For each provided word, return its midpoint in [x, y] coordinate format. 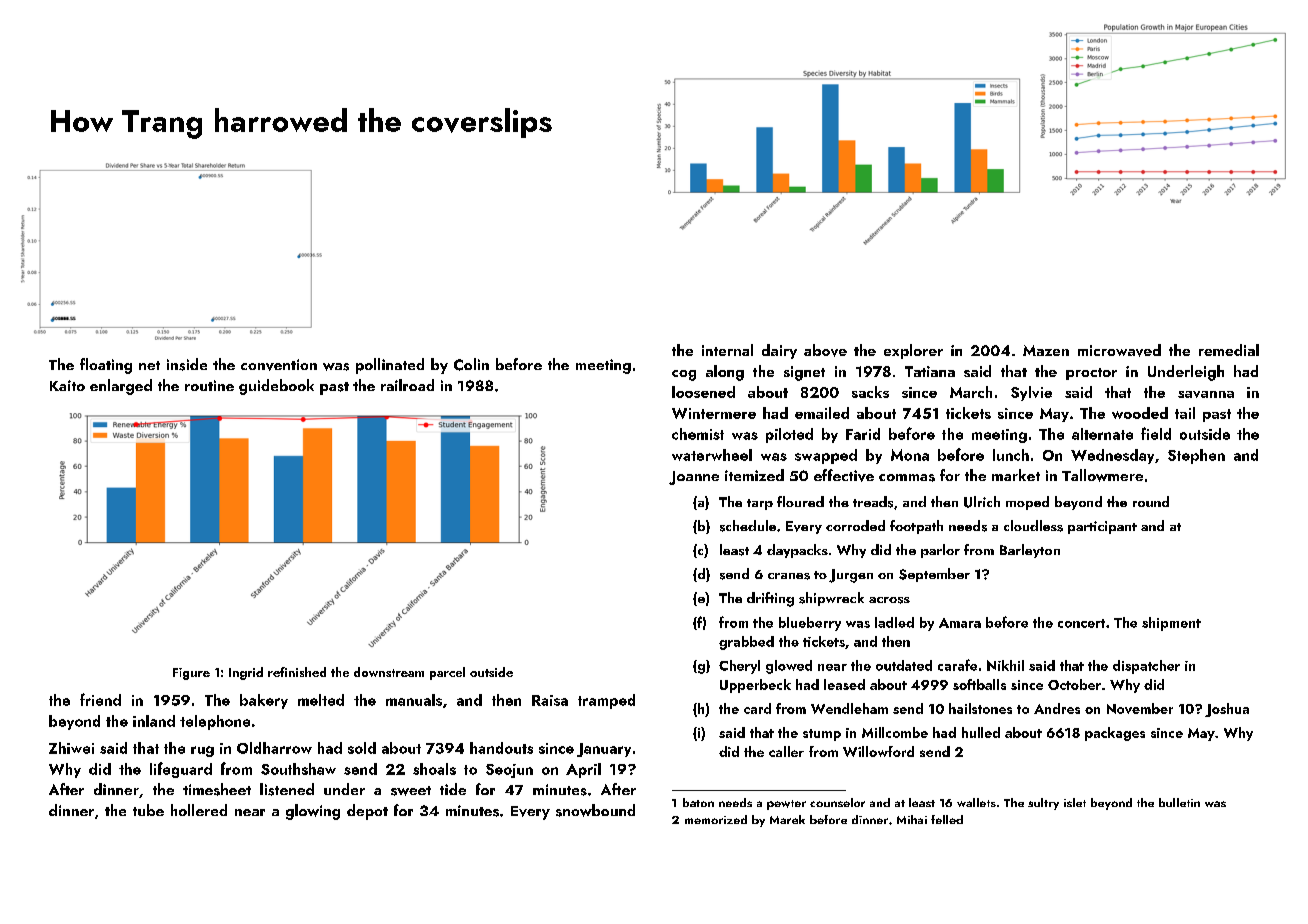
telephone [215, 722]
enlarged [121, 387]
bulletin [1179, 802]
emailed [822, 413]
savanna [1206, 394]
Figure [191, 674]
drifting [770, 599]
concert [1081, 623]
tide [453, 789]
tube [148, 810]
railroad [407, 385]
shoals [434, 769]
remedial [1229, 350]
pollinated [390, 366]
